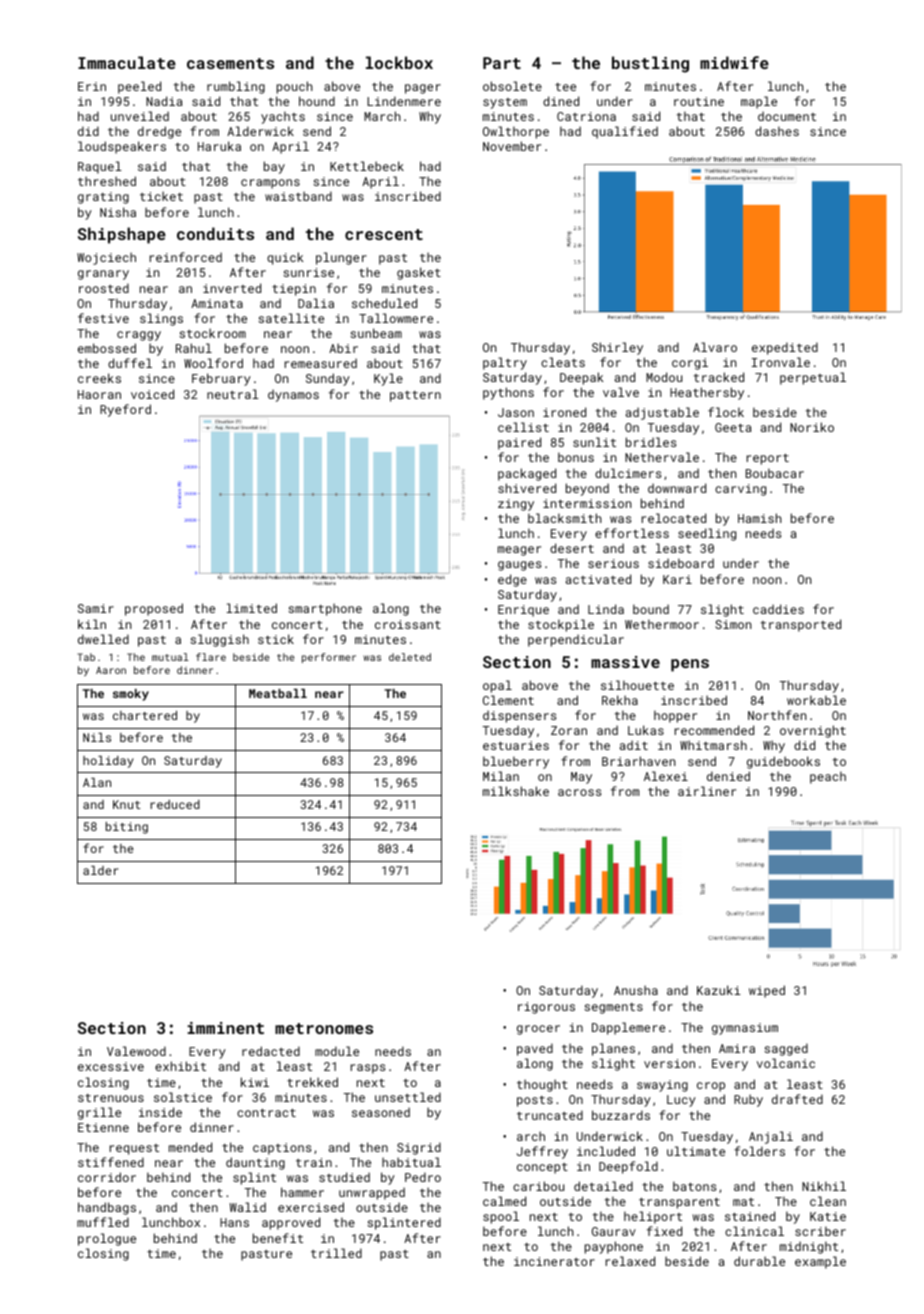  Describe the element at coordinates (336, 1253) in the screenshot. I see `trilled` at that location.
